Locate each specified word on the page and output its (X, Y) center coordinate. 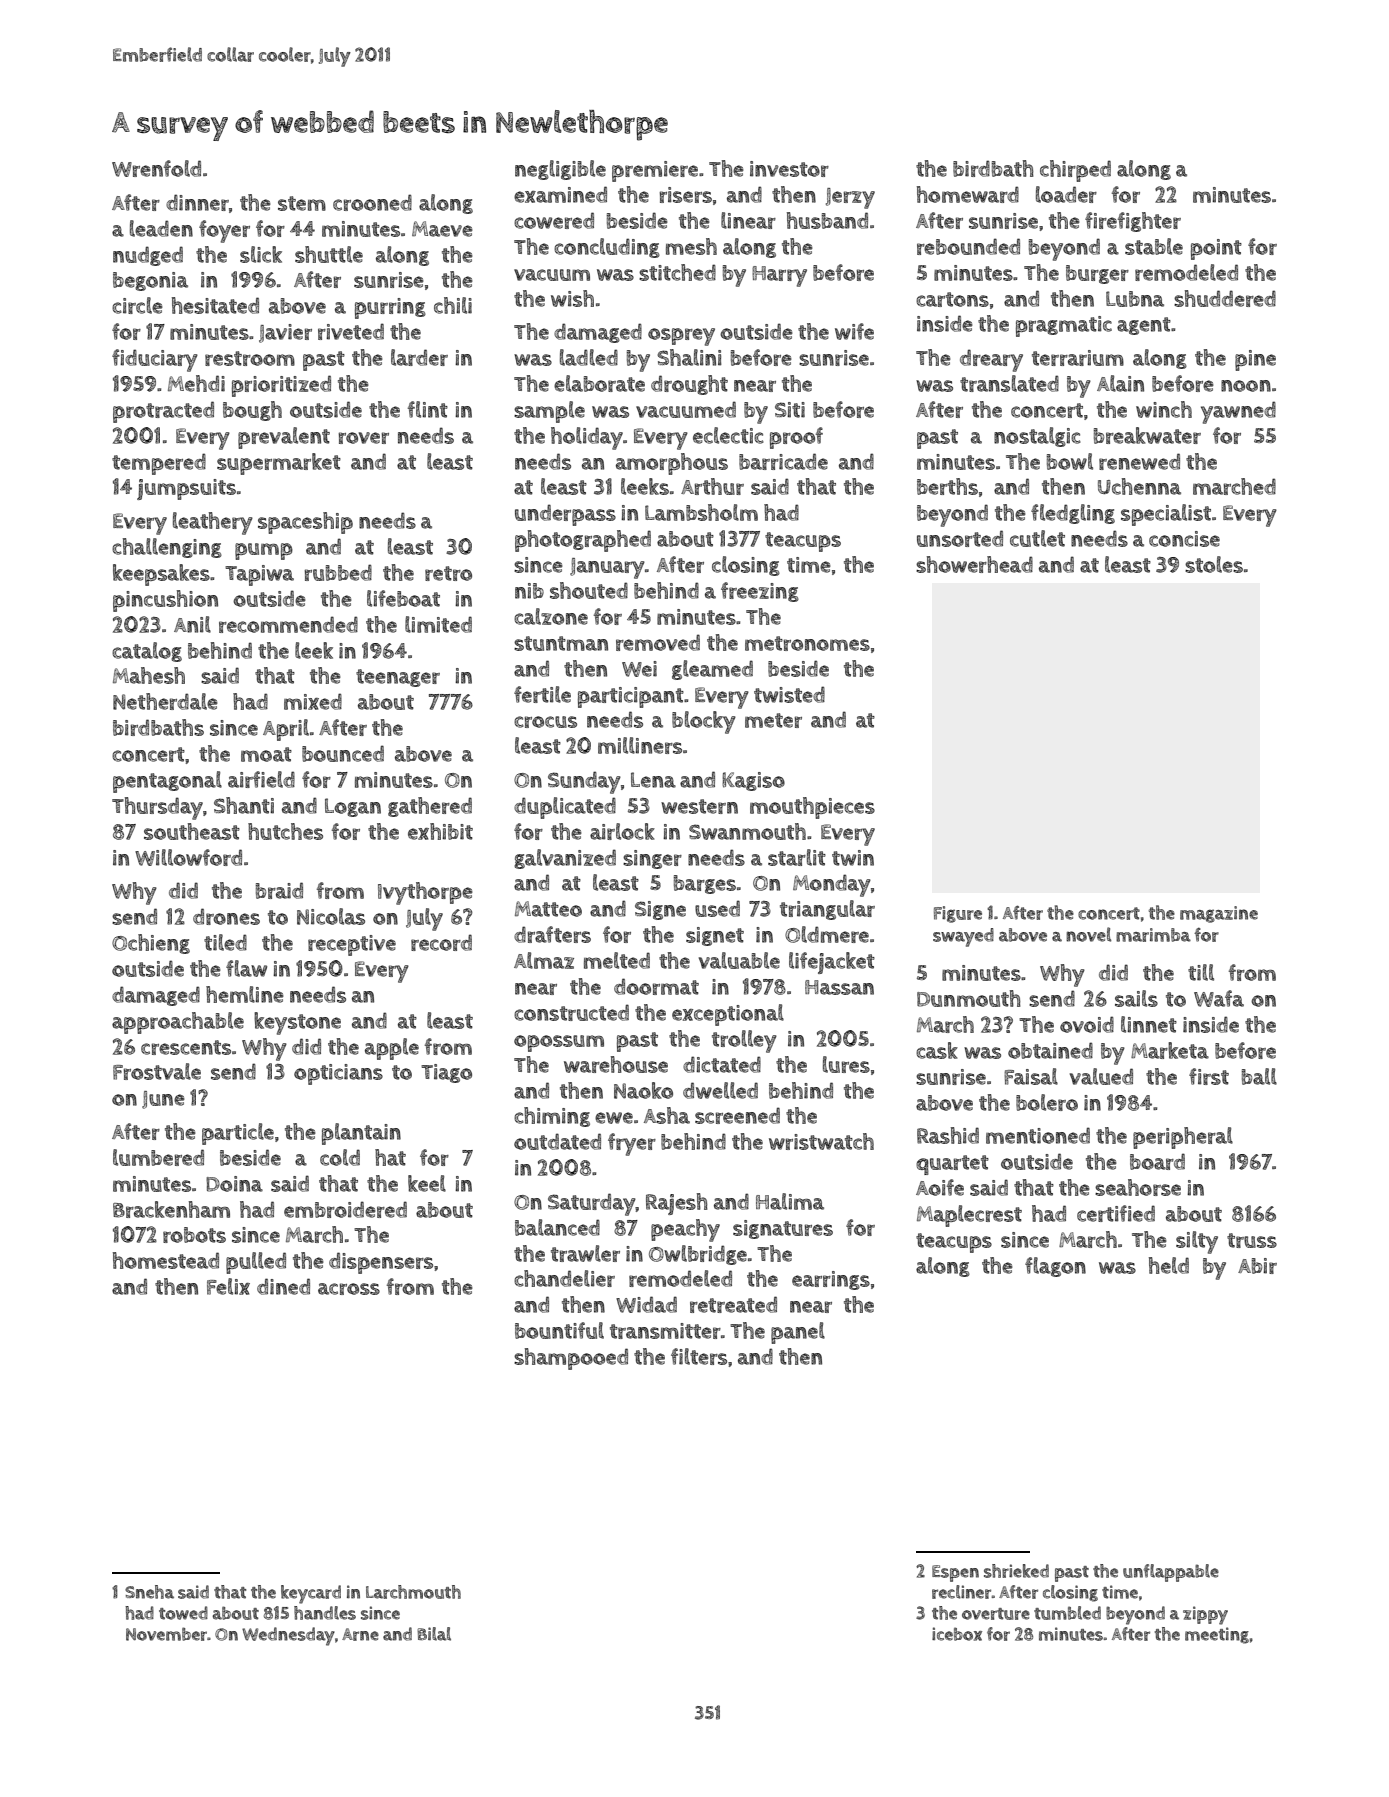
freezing (760, 592)
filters (699, 1356)
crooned (372, 202)
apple (392, 1049)
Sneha (149, 1592)
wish (572, 298)
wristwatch (821, 1141)
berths (947, 486)
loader (1066, 194)
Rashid (948, 1135)
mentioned (1038, 1135)
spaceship (305, 523)
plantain (361, 1134)
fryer (632, 1144)
